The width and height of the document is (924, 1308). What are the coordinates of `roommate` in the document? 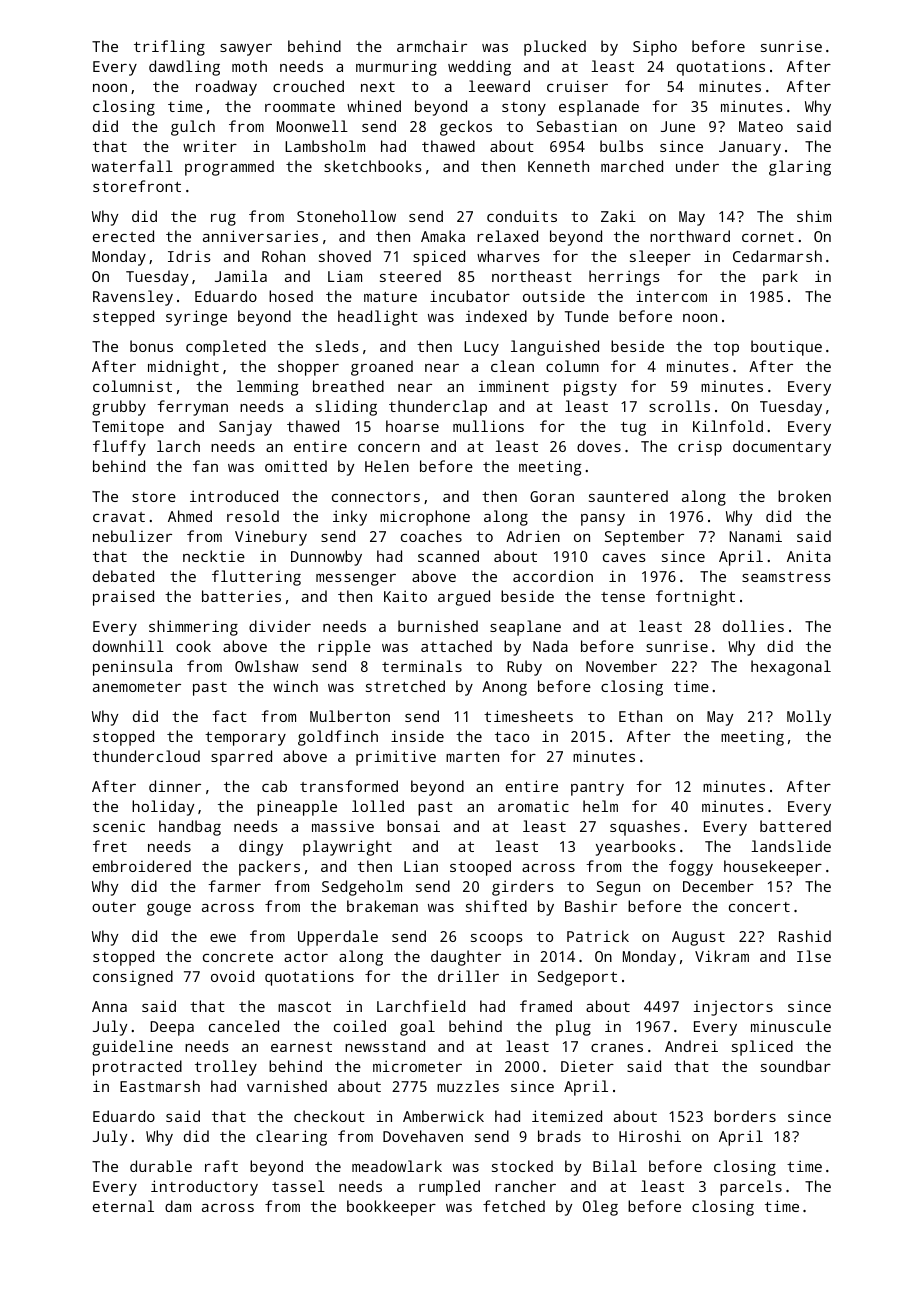 It's located at (300, 107).
